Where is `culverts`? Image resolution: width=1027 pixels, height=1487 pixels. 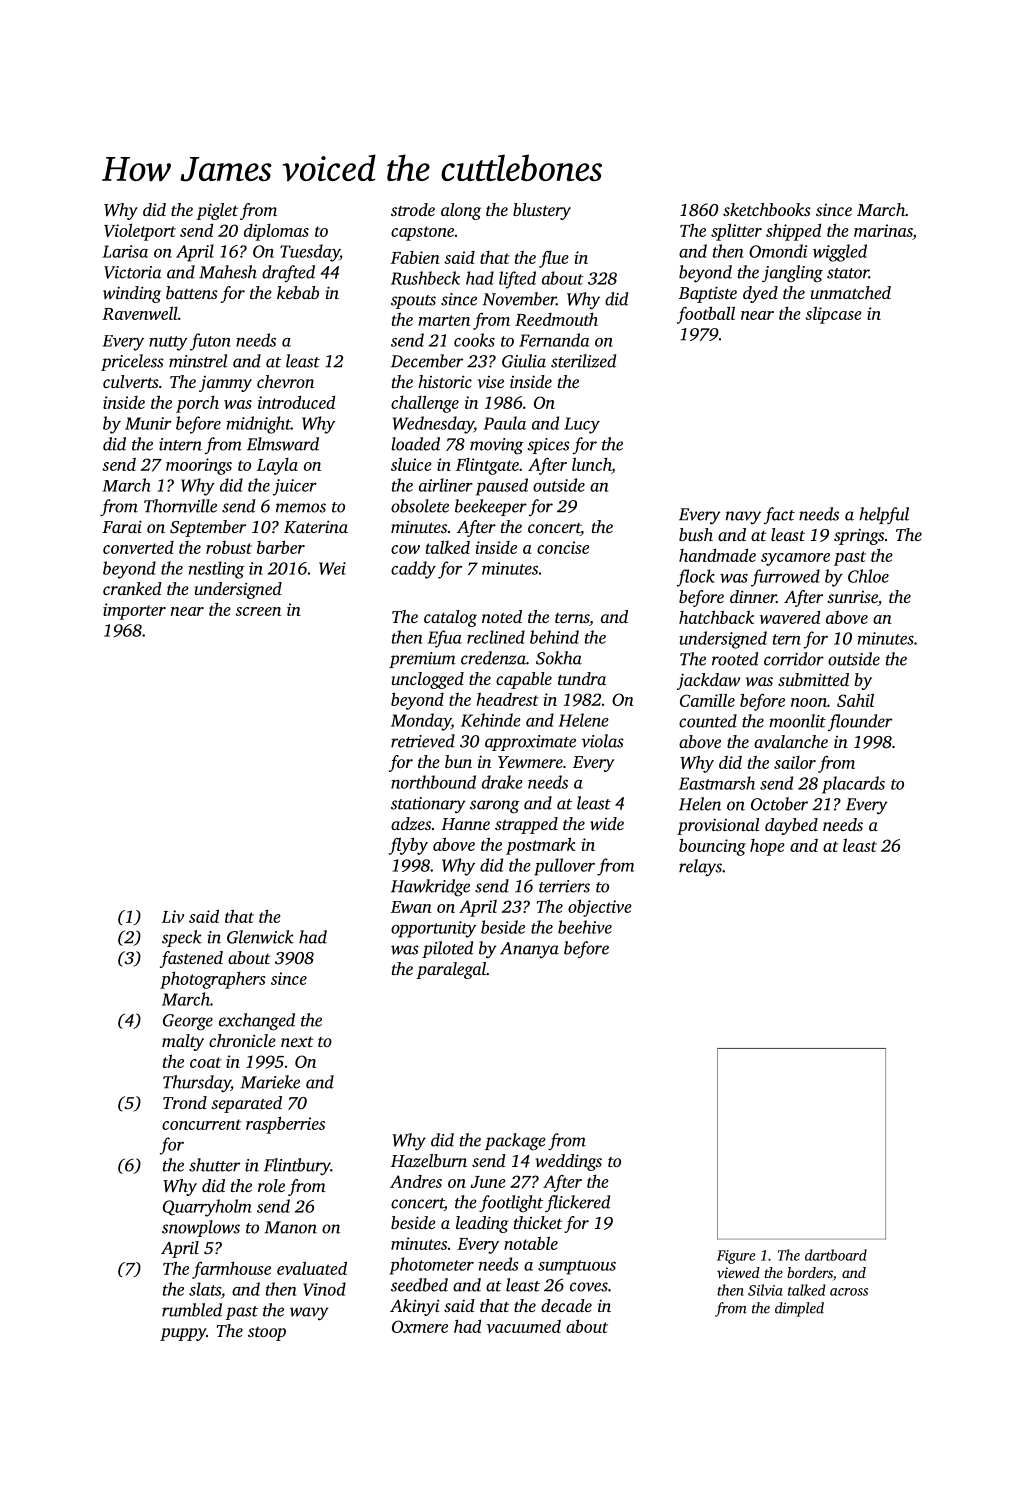
culverts is located at coordinates (131, 381).
